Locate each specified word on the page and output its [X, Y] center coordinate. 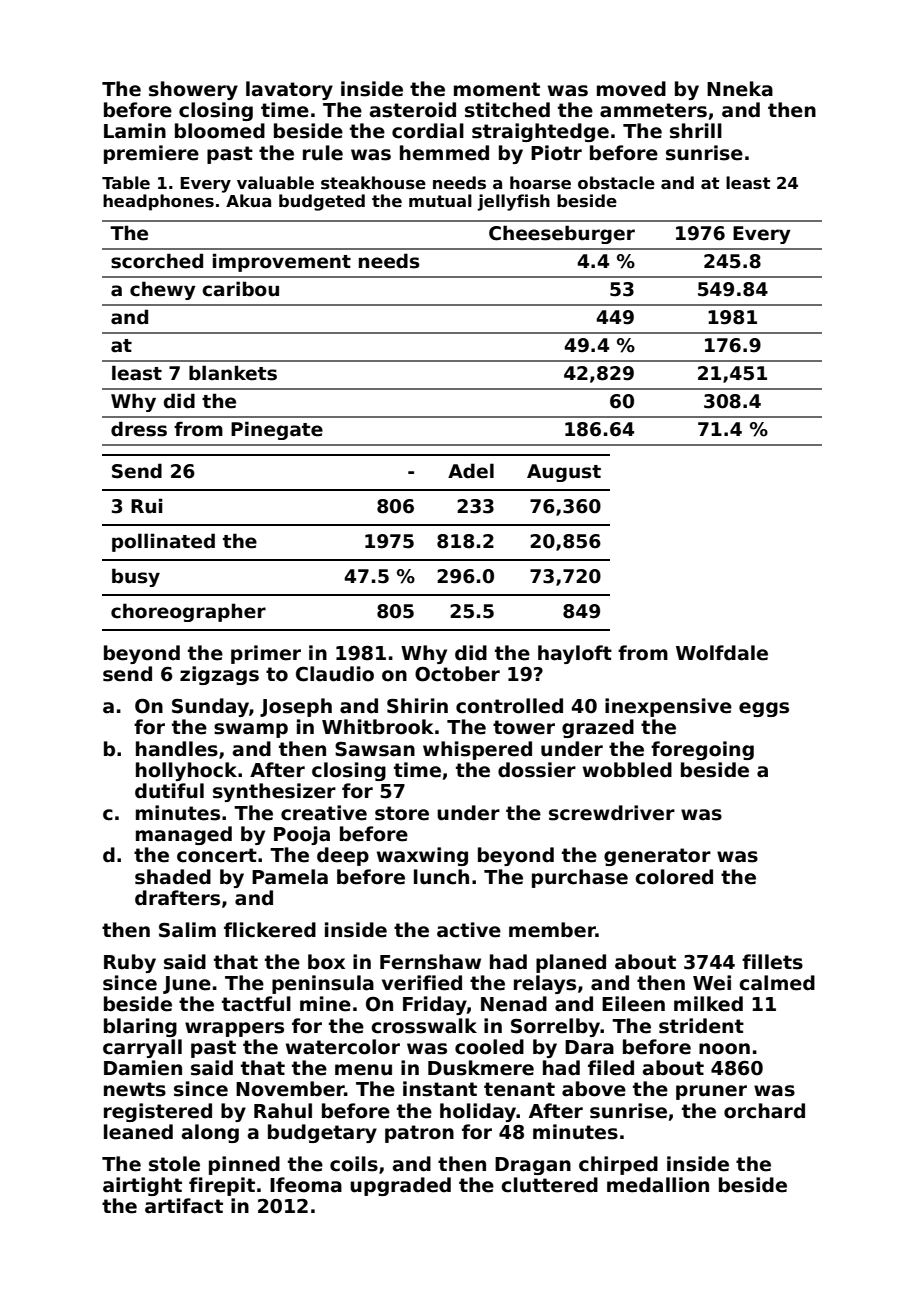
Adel [471, 471]
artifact [184, 1206]
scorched [157, 261]
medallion [658, 1185]
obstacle [616, 183]
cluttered [549, 1185]
